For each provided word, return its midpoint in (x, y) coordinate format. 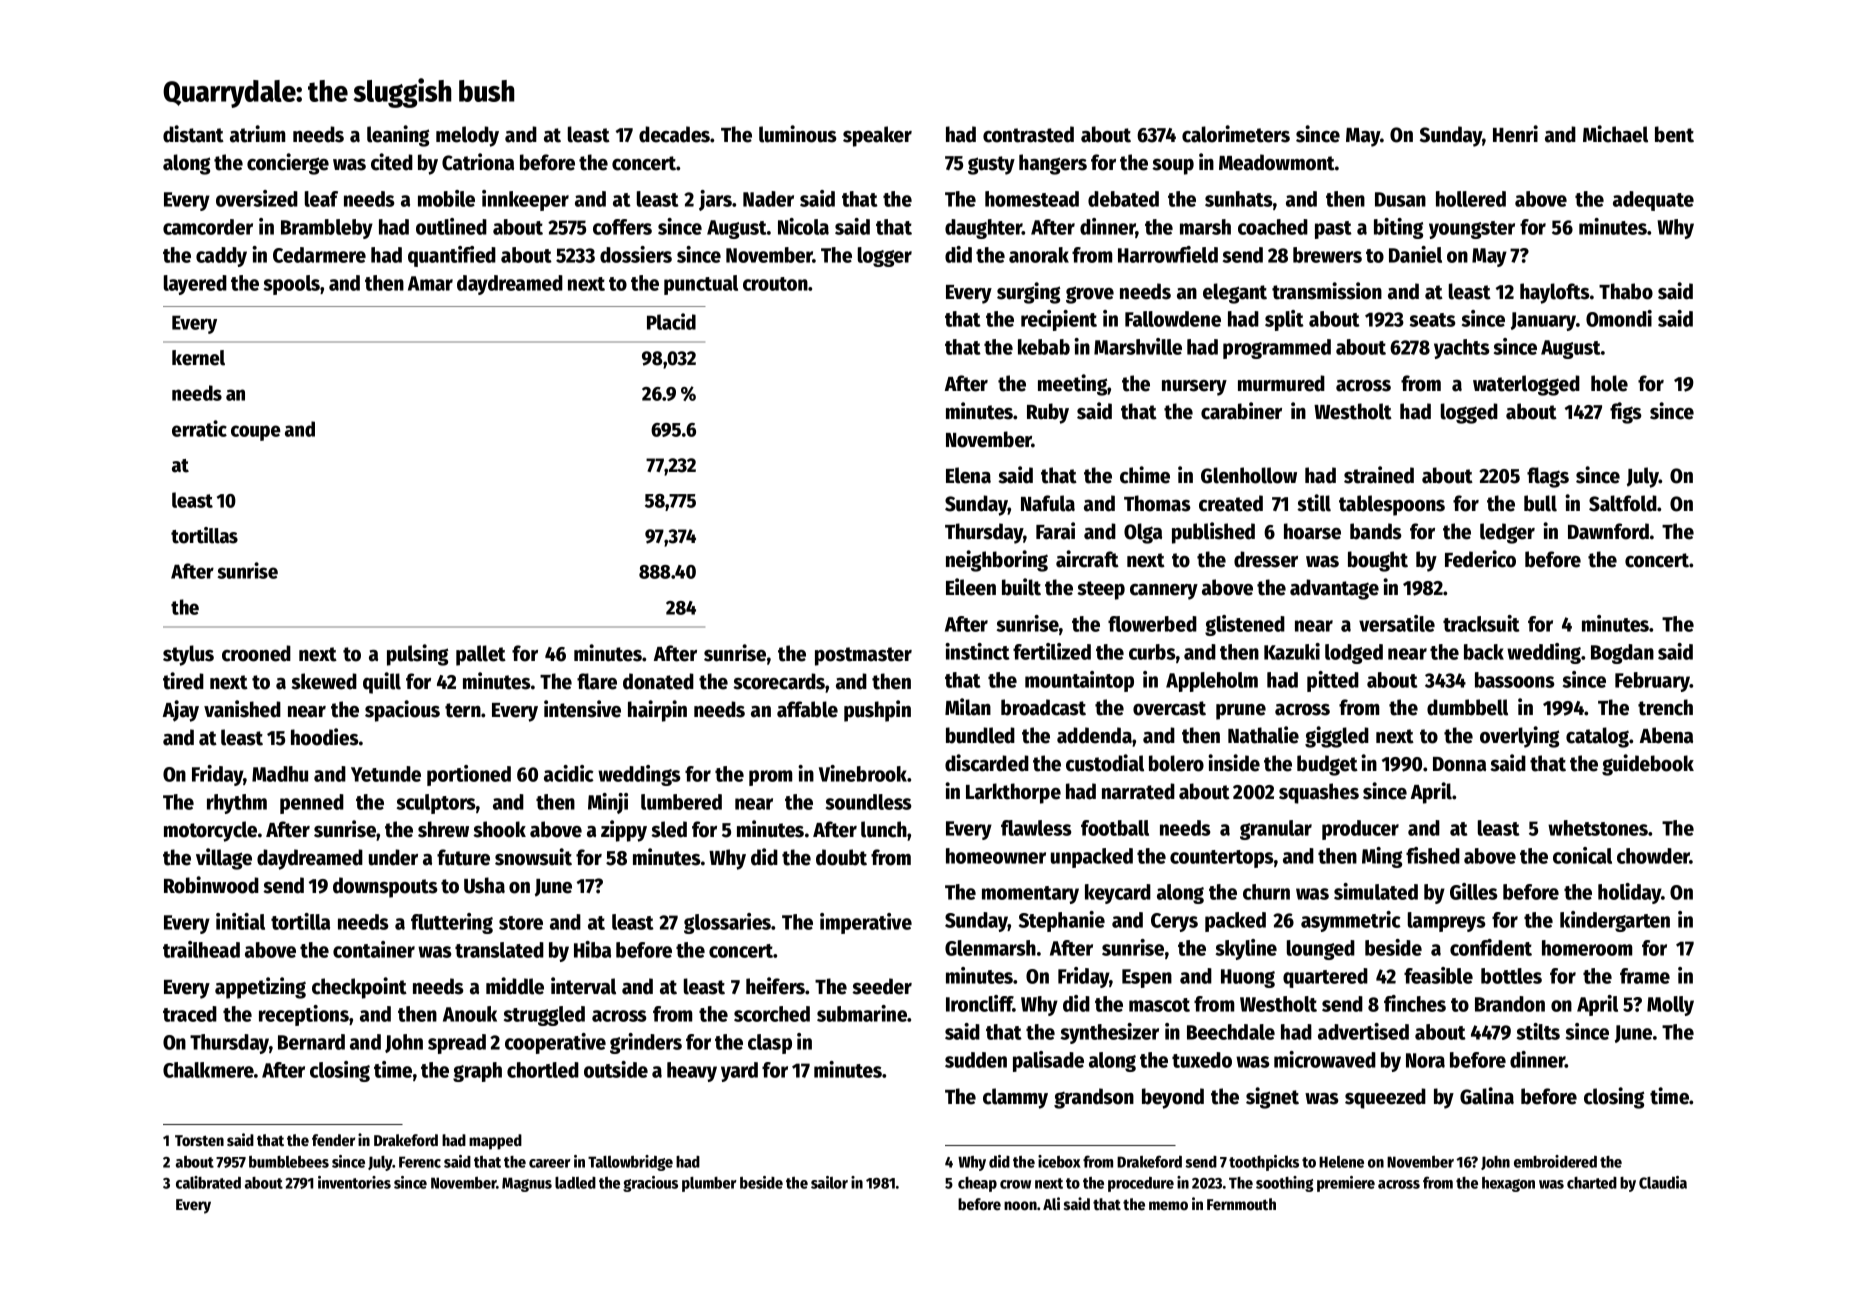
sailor (829, 1182)
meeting (1073, 385)
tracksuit (1481, 623)
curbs (1152, 652)
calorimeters (1236, 134)
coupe (256, 433)
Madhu (280, 774)
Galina (1487, 1096)
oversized (257, 198)
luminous (798, 134)
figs (1626, 413)
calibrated (208, 1182)
